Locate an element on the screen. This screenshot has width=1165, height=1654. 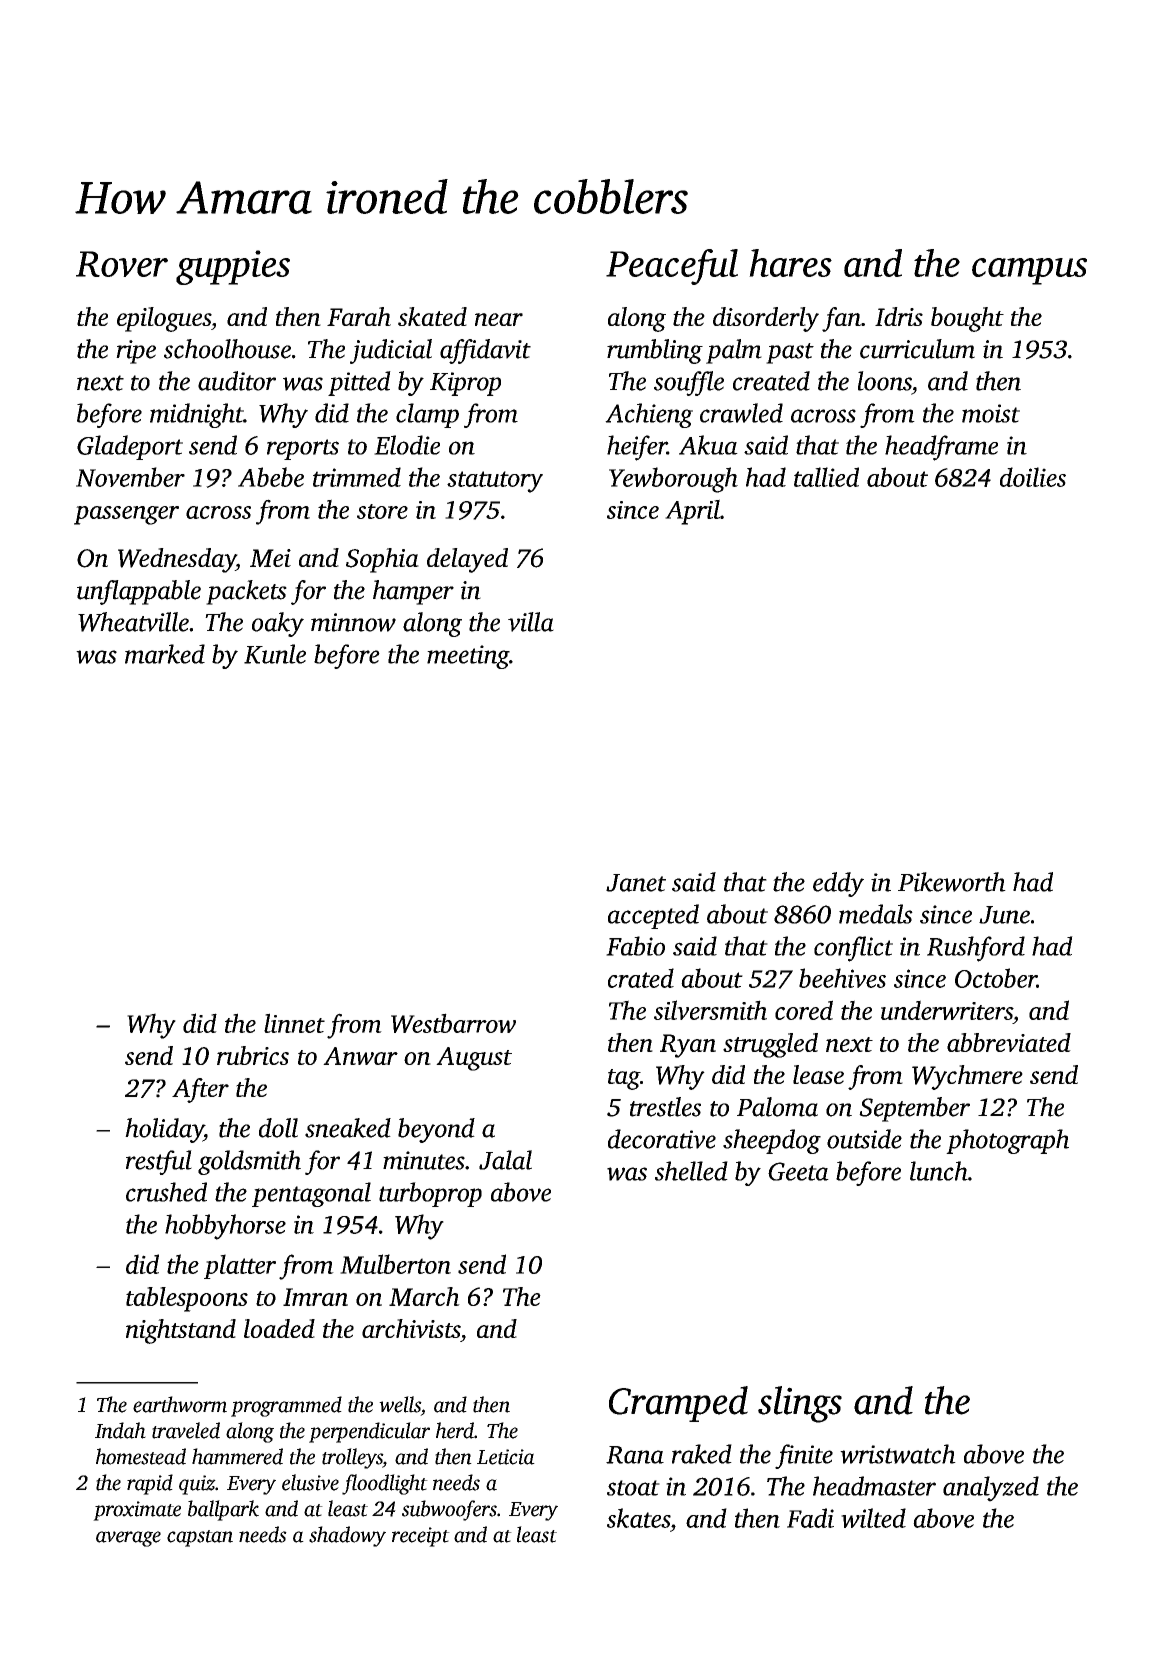
wilted is located at coordinates (873, 1518).
